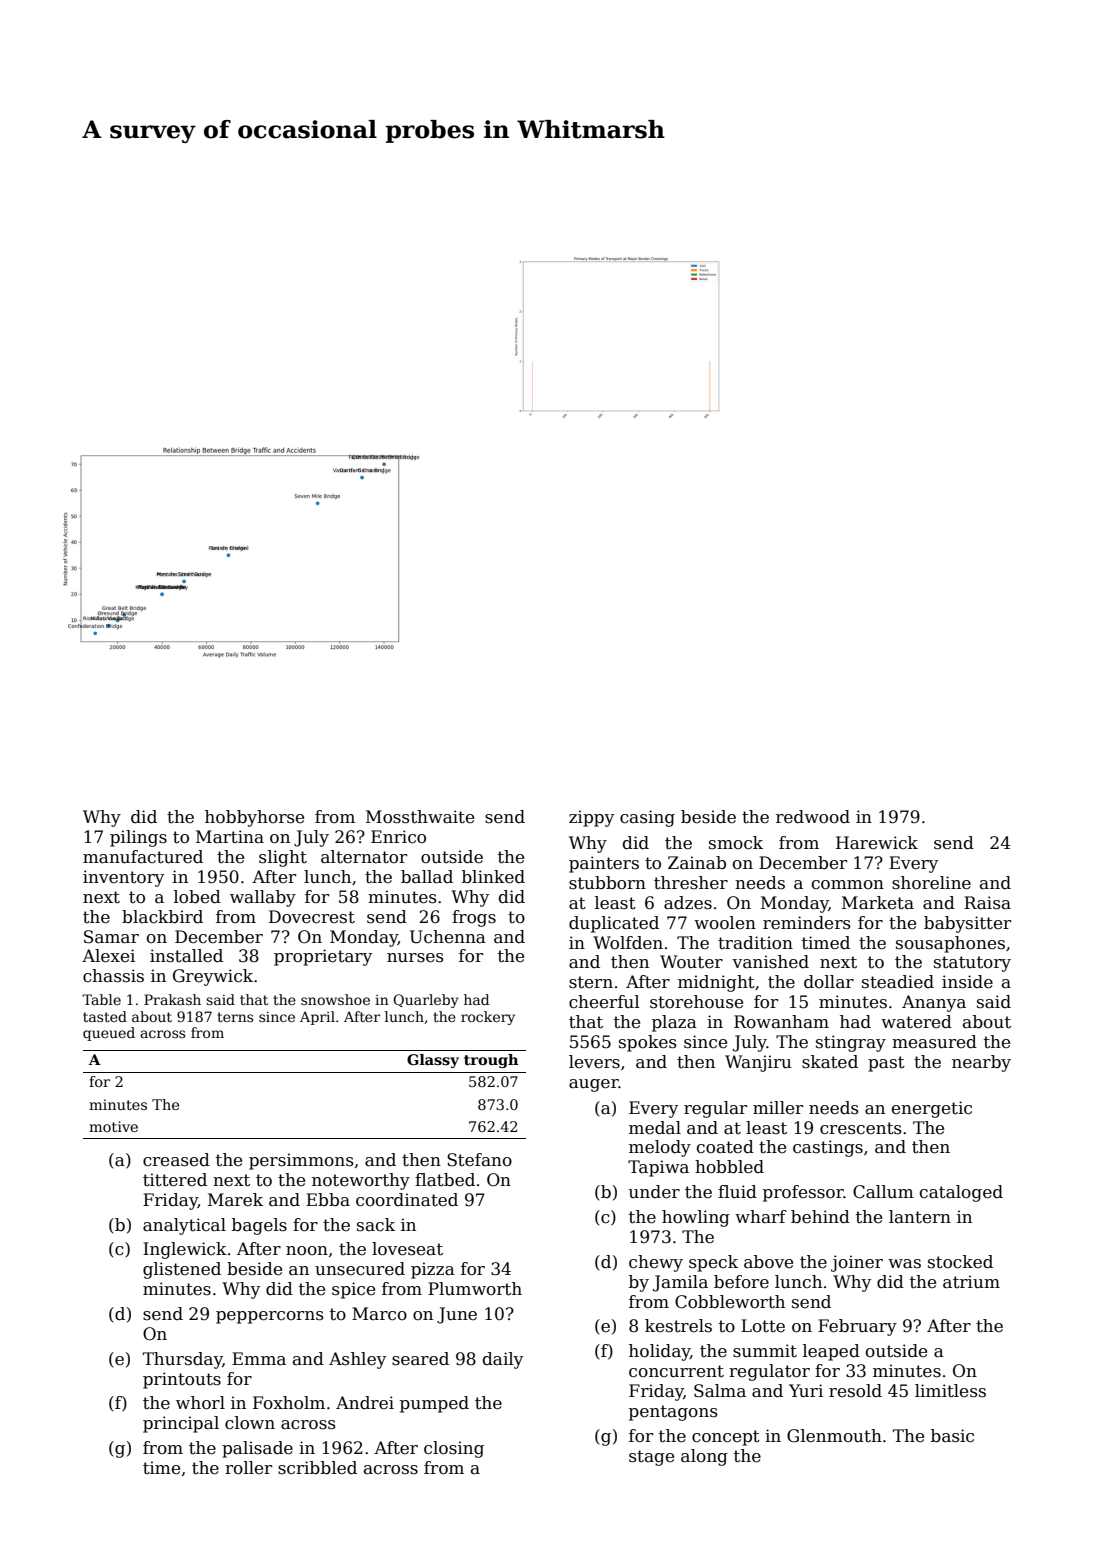 Image resolution: width=1094 pixels, height=1547 pixels. What do you see at coordinates (604, 1002) in the image?
I see `cheerful` at bounding box center [604, 1002].
